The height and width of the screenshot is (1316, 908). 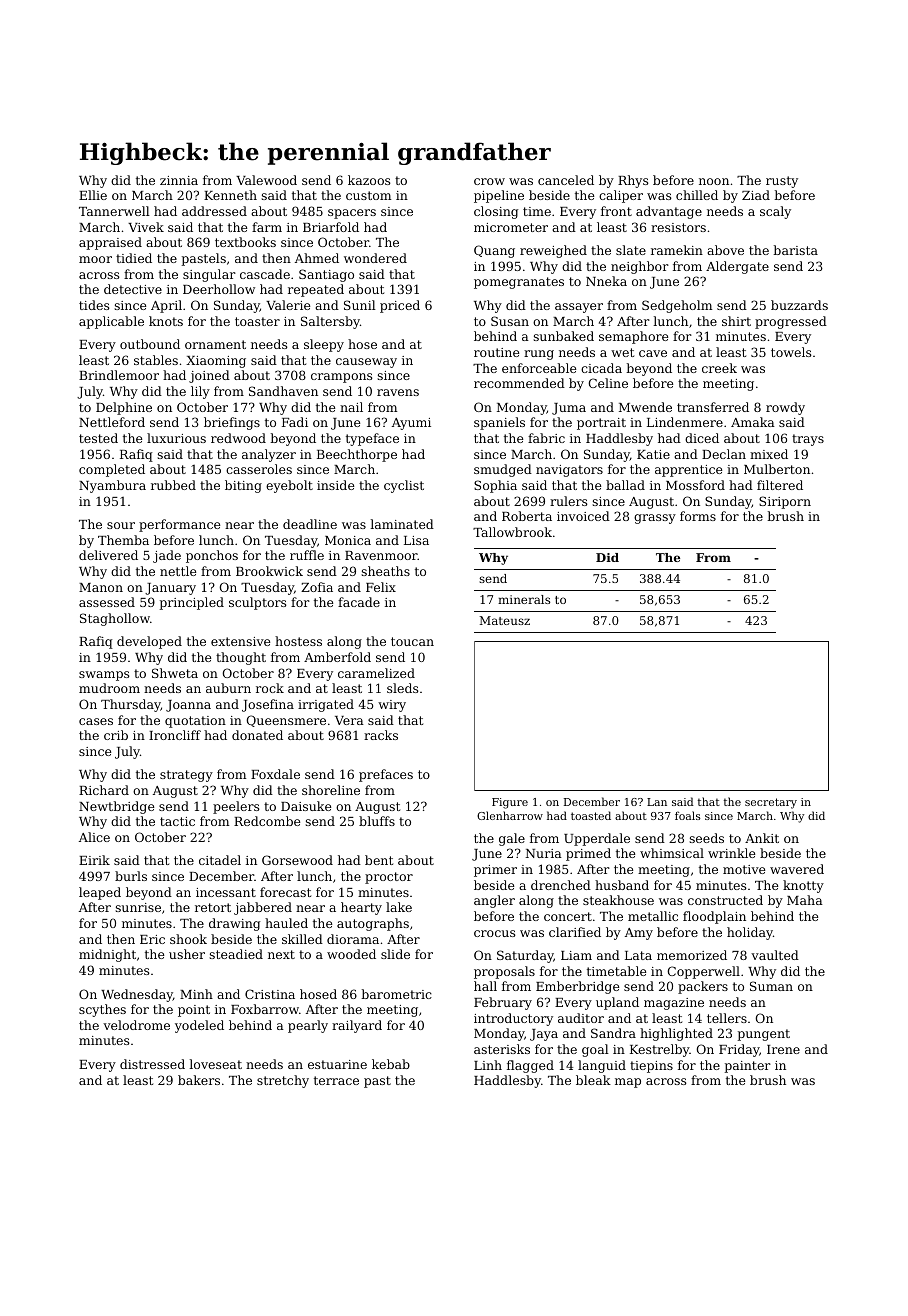 What do you see at coordinates (785, 502) in the screenshot?
I see `Siriporn` at bounding box center [785, 502].
